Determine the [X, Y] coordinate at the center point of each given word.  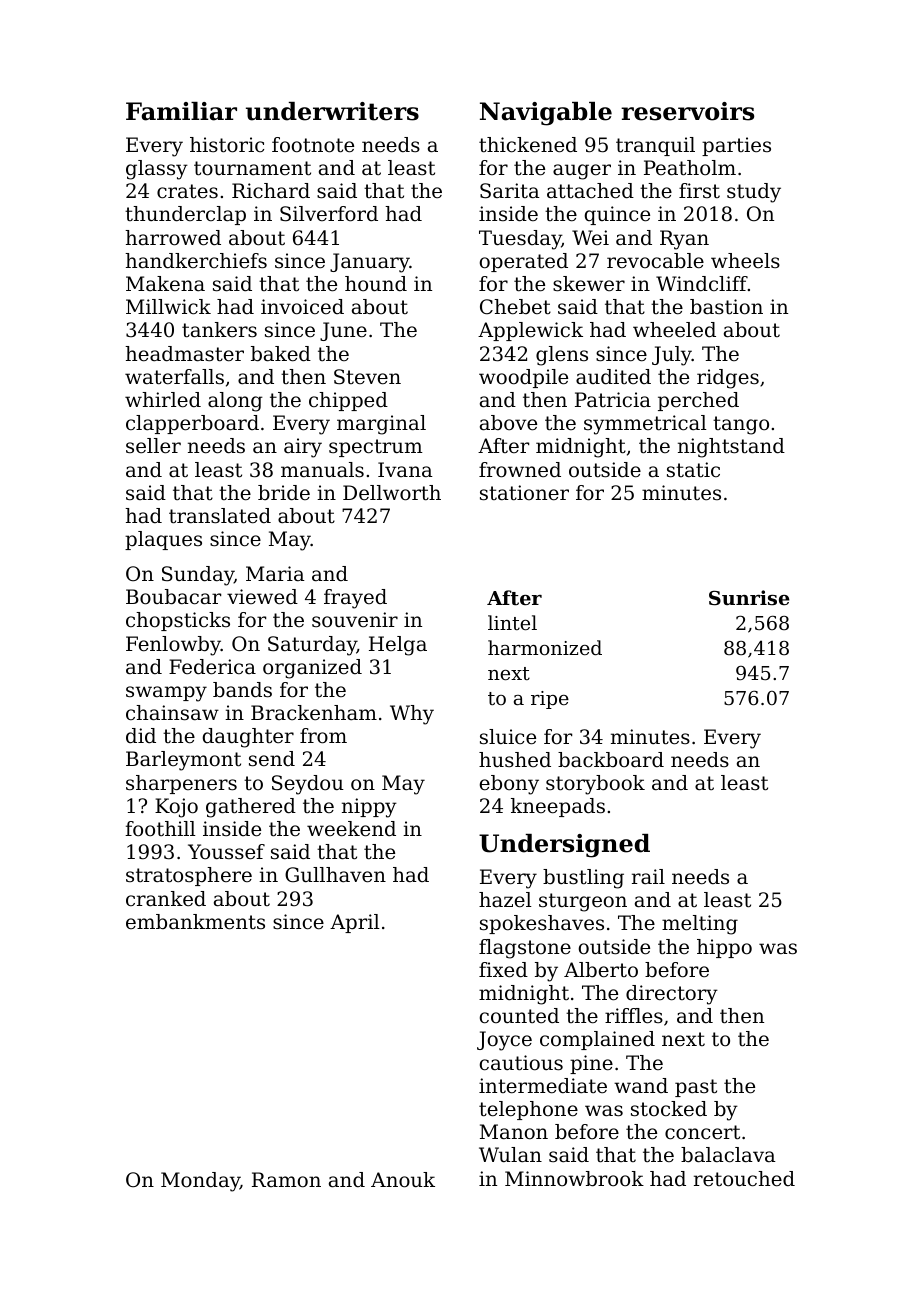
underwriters [332, 111]
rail [648, 877]
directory [672, 995]
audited [613, 377]
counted [519, 1016]
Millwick [168, 307]
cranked [166, 899]
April [355, 923]
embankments [195, 922]
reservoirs [687, 111]
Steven [367, 377]
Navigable [546, 114]
